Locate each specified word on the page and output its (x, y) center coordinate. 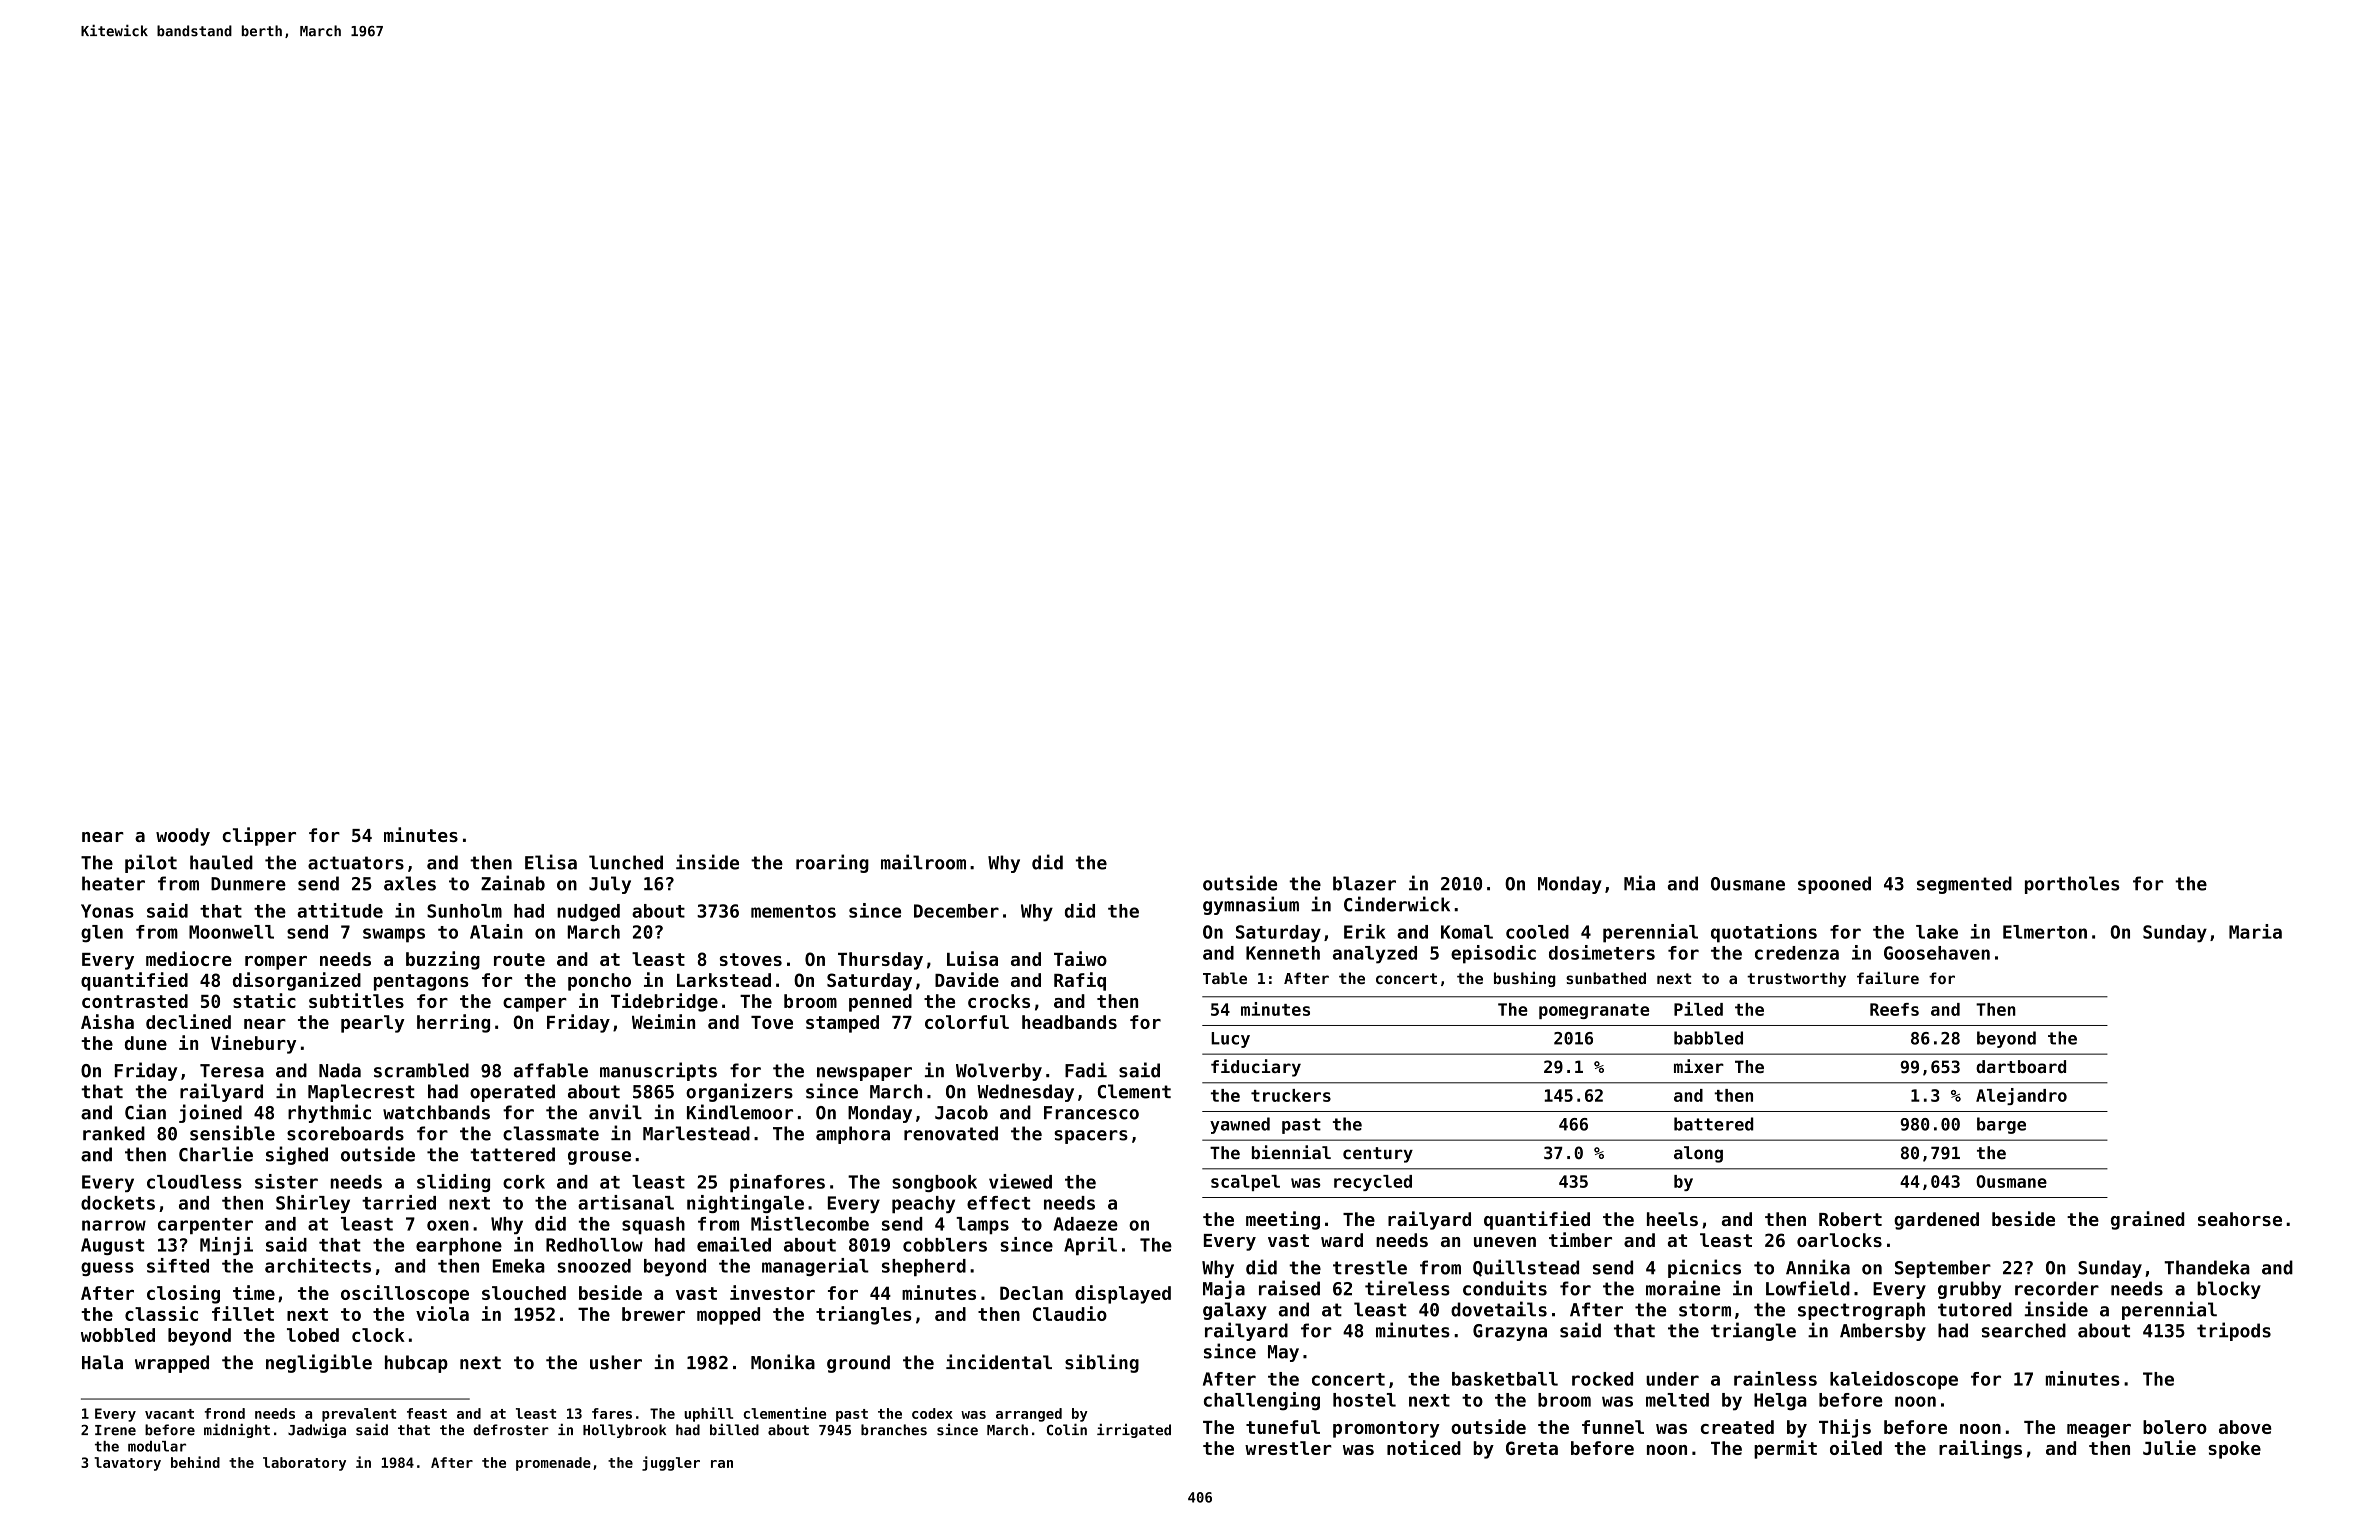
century (1378, 1155)
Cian (145, 1112)
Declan (1031, 1293)
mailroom (923, 862)
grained (2147, 1220)
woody (183, 837)
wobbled (118, 1335)
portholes (2072, 885)
